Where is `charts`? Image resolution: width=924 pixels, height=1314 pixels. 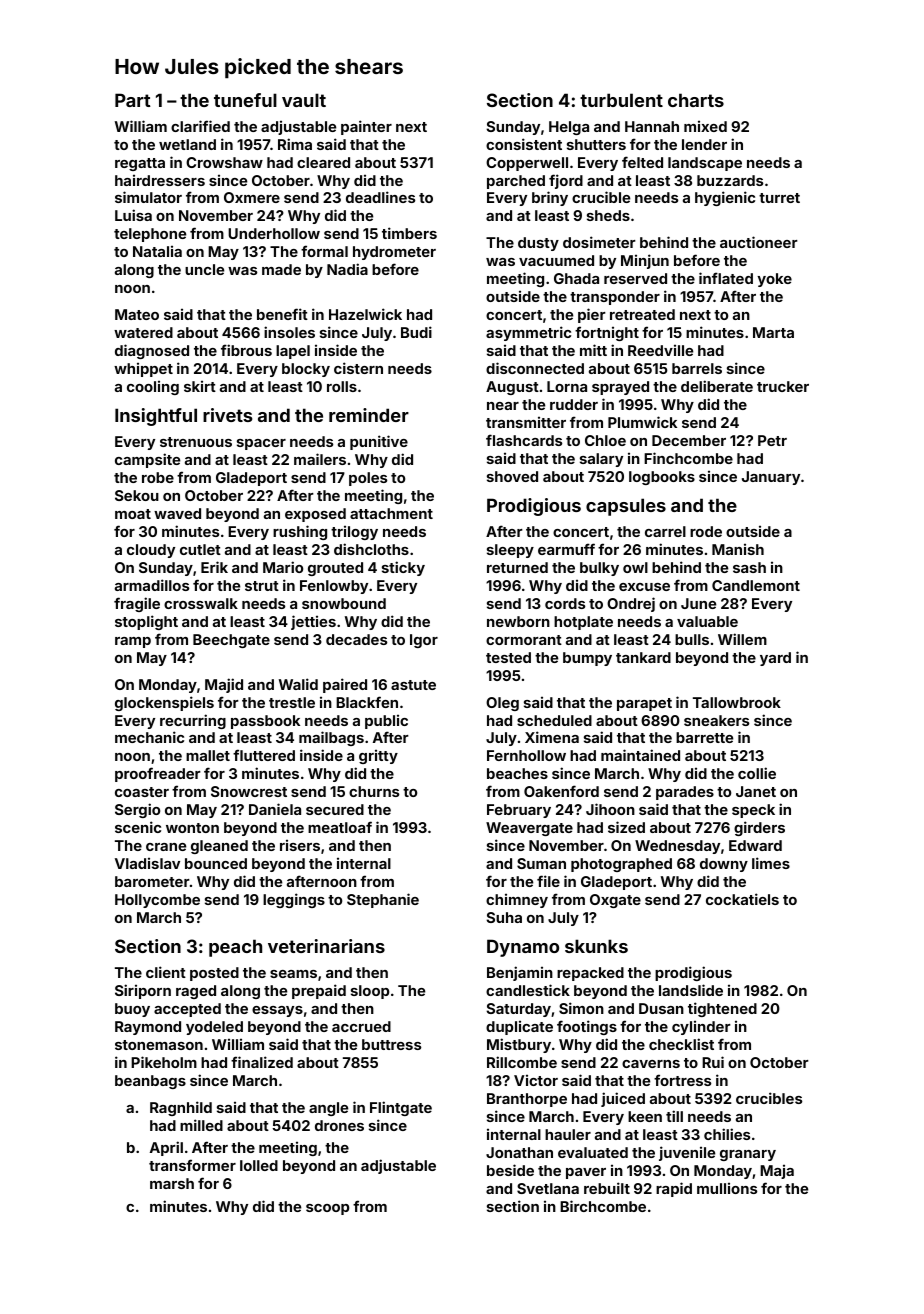 charts is located at coordinates (696, 100).
